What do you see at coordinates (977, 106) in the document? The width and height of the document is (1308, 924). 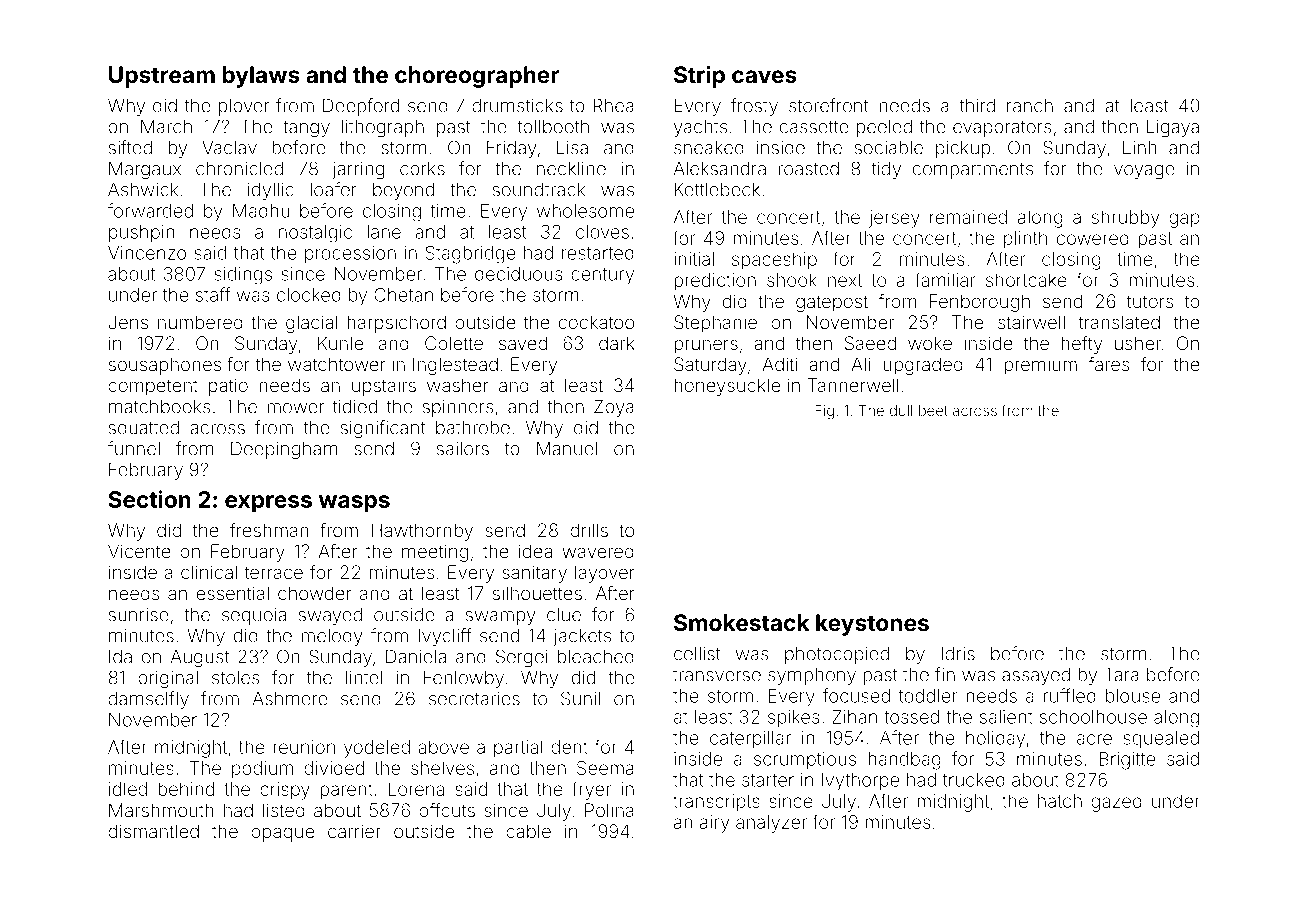 I see `third` at bounding box center [977, 106].
